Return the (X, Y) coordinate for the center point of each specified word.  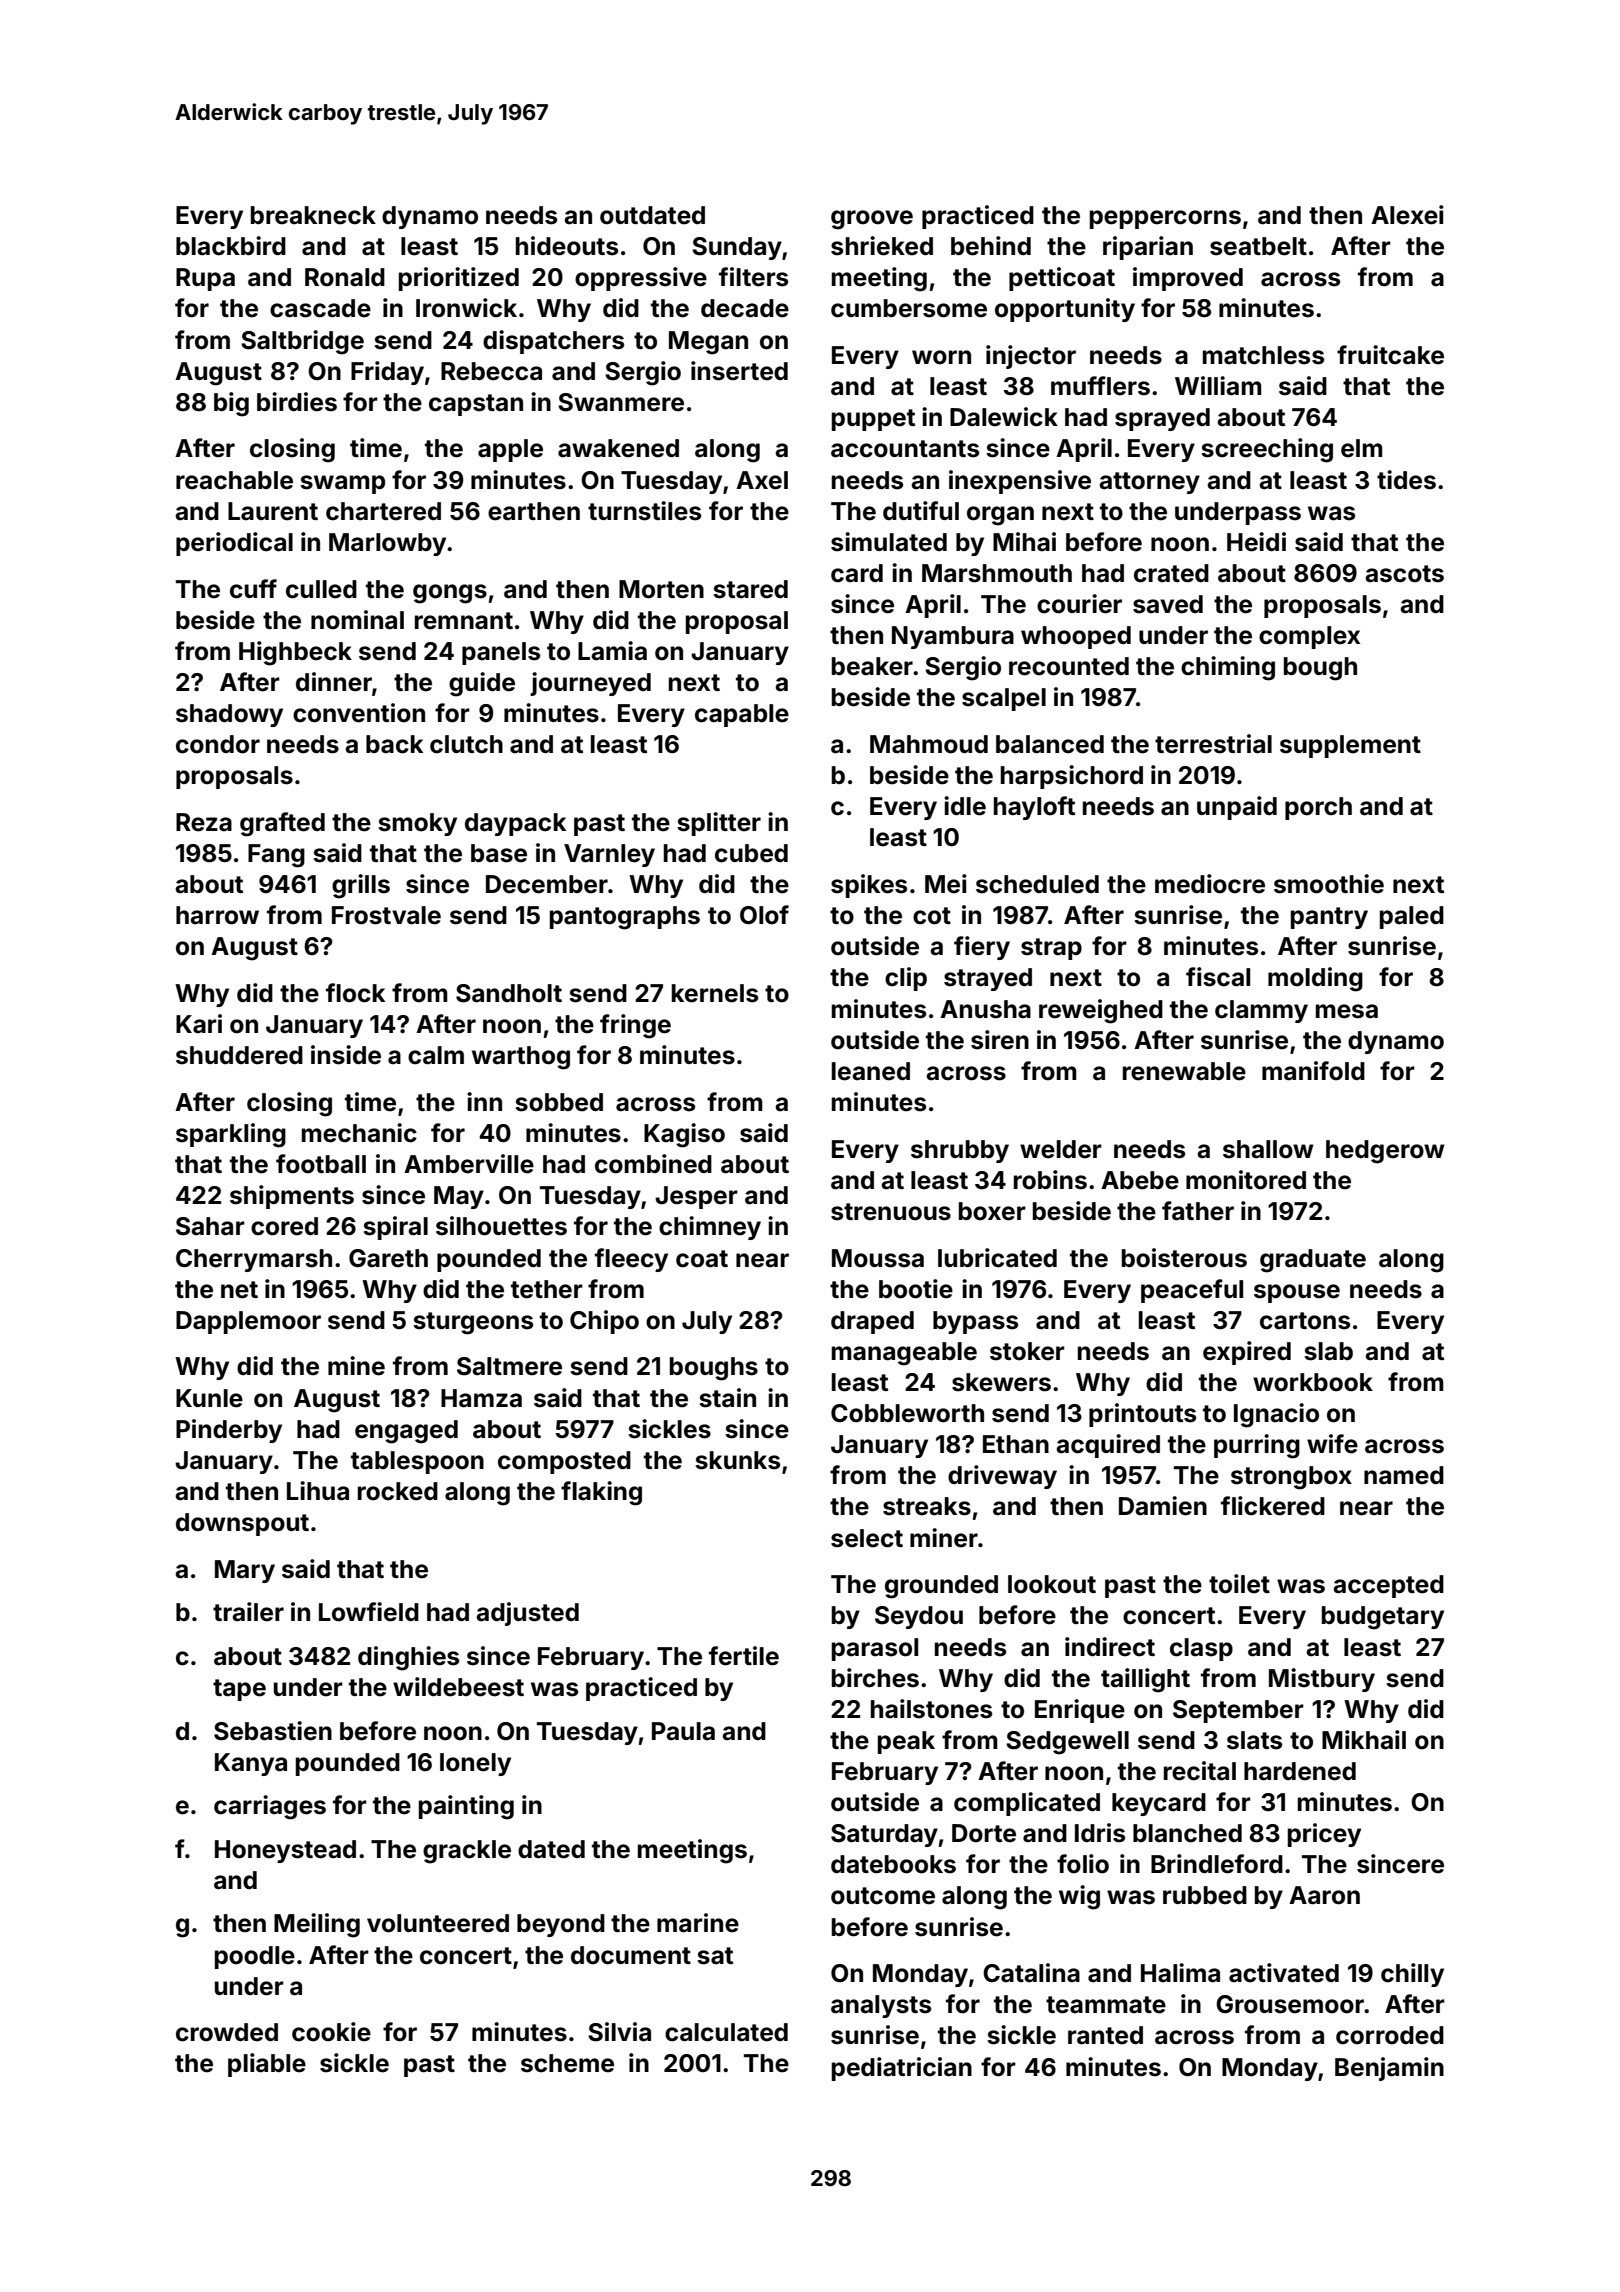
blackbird (231, 246)
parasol (875, 1649)
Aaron (1324, 1895)
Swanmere (621, 402)
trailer (248, 1612)
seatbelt (1258, 246)
